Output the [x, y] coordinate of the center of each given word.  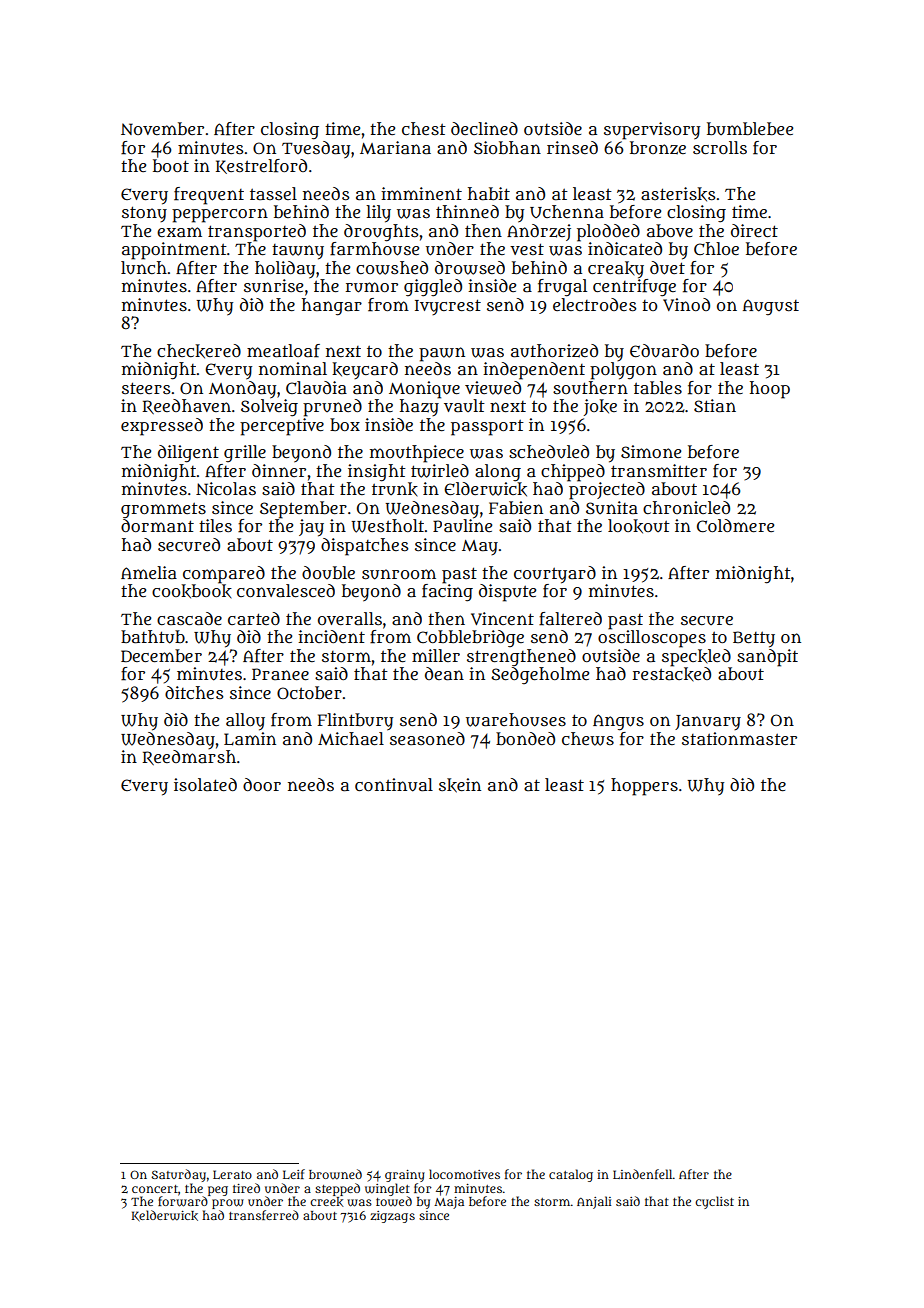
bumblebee [750, 128]
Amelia [149, 573]
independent [534, 371]
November [162, 128]
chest [424, 128]
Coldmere [735, 525]
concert [155, 1189]
